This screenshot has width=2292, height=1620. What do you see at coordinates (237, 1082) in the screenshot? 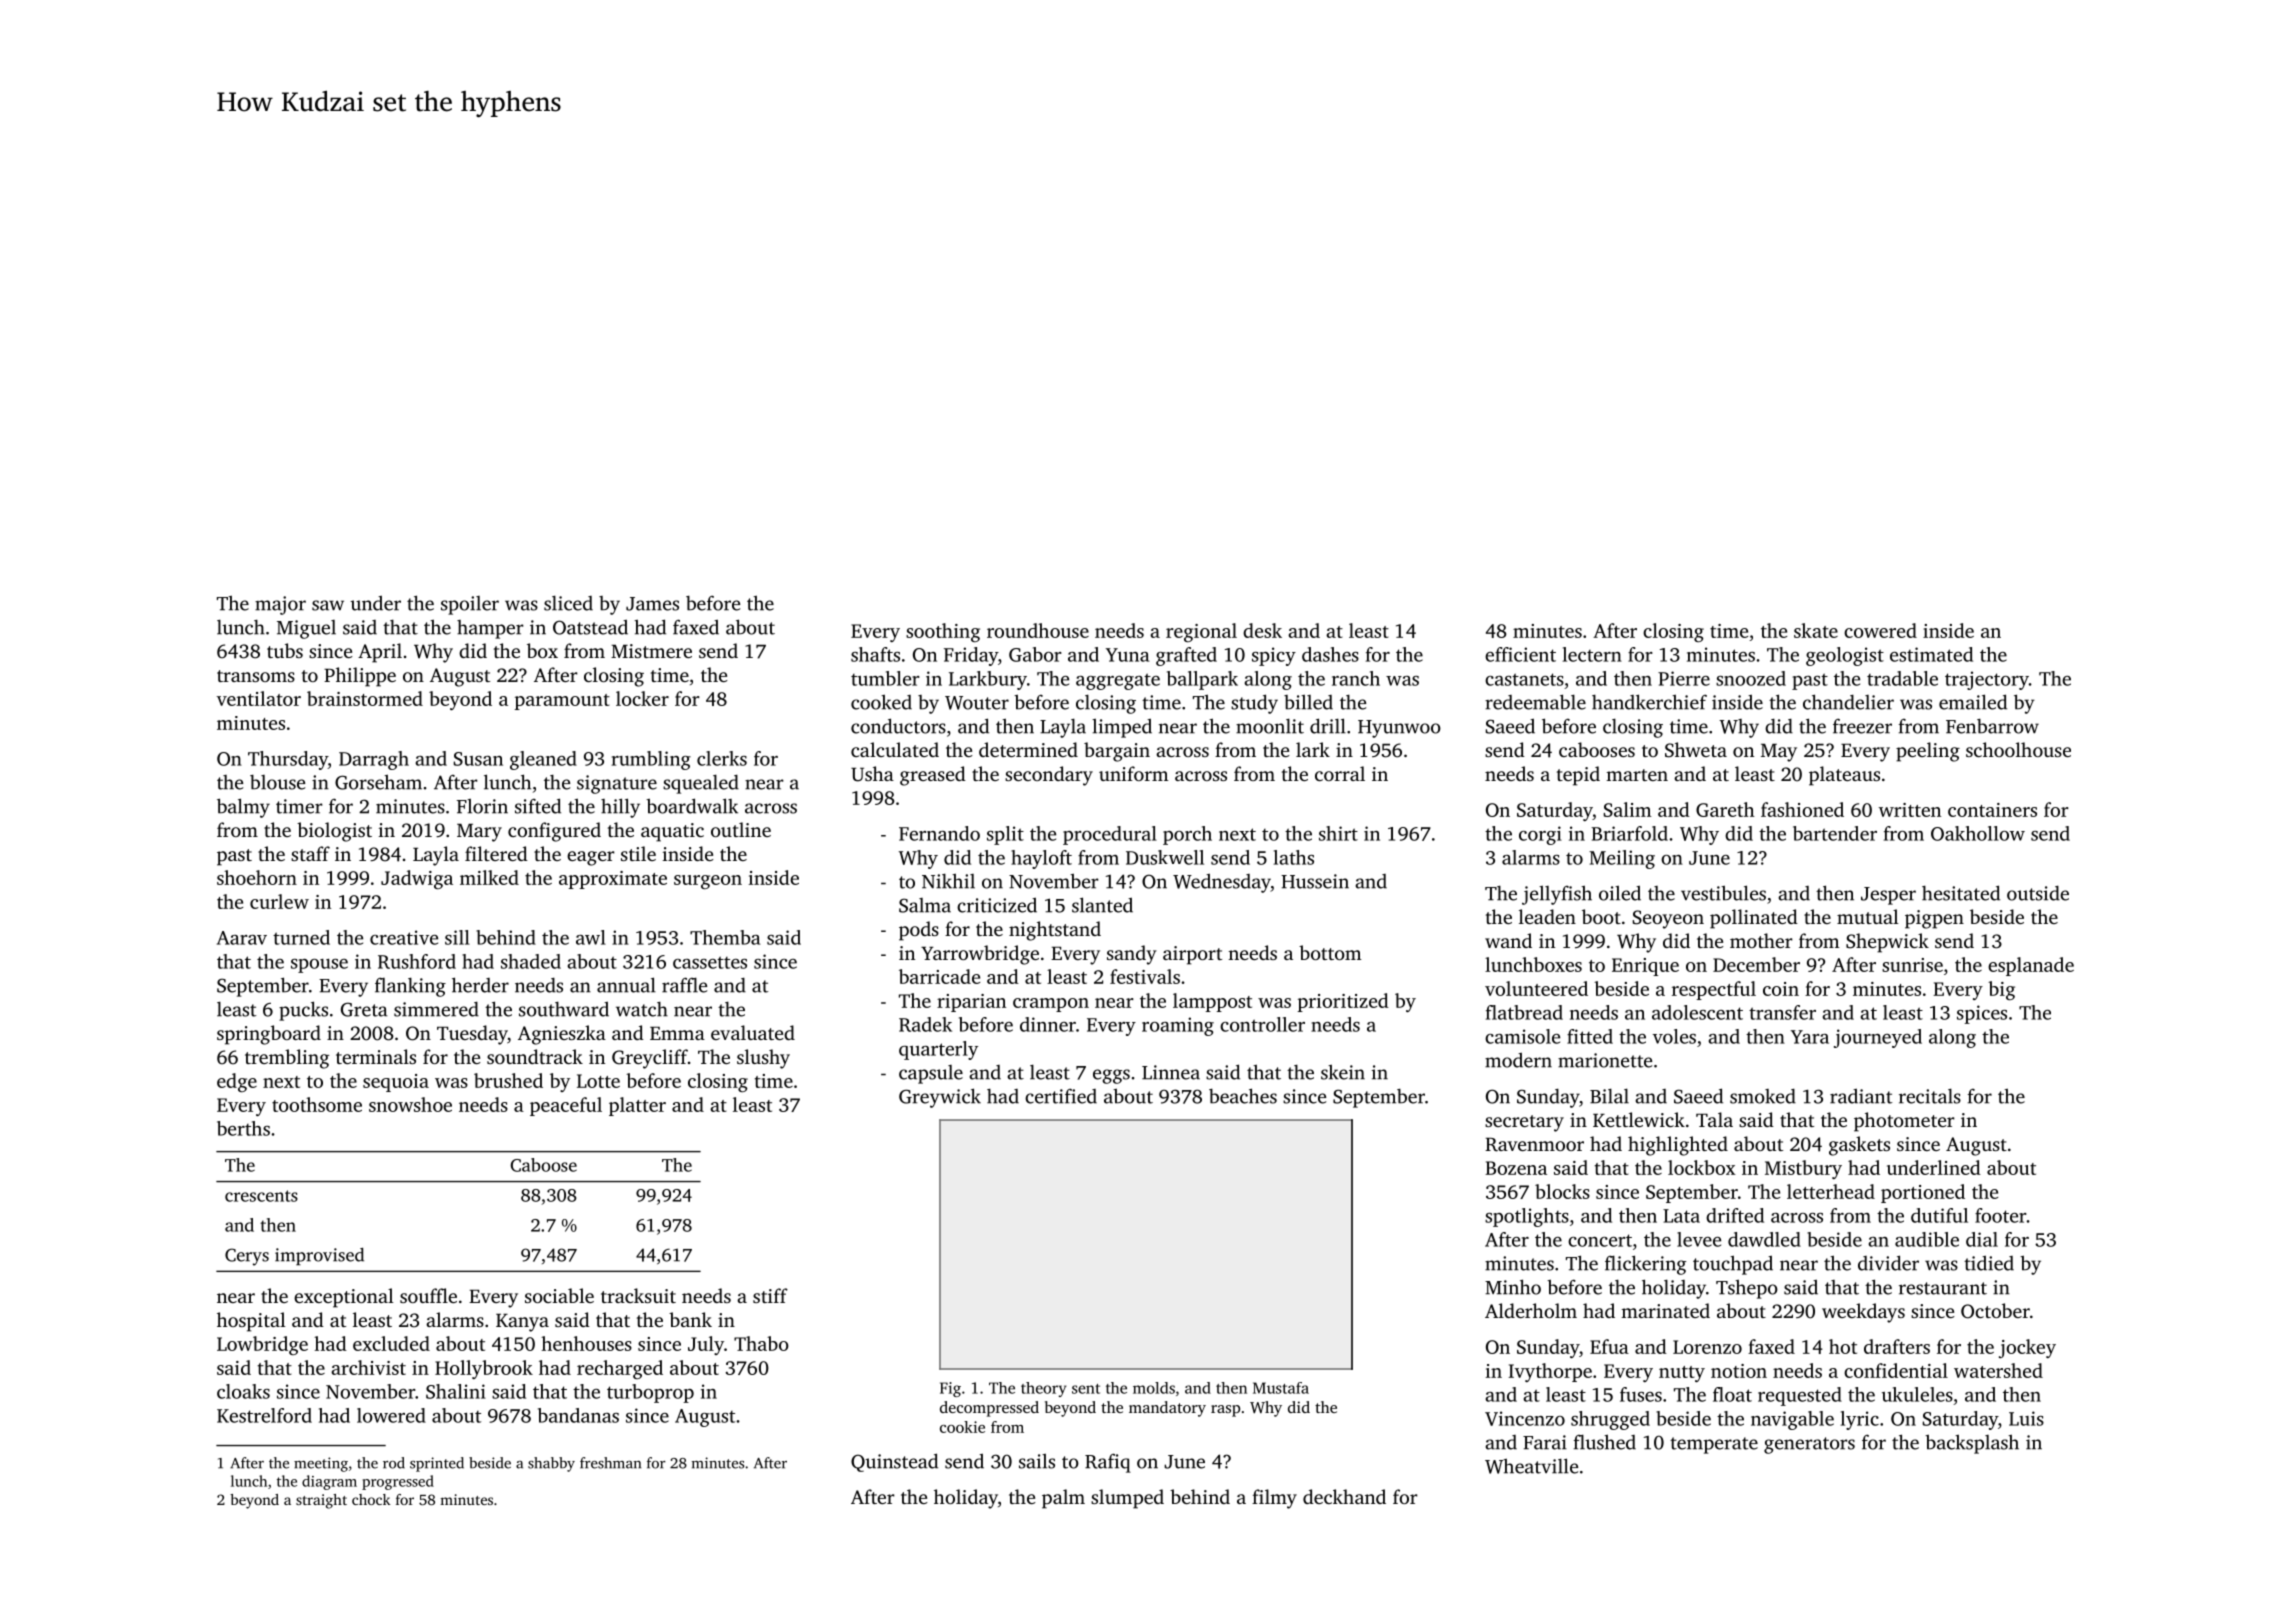
I see `edge` at bounding box center [237, 1082].
